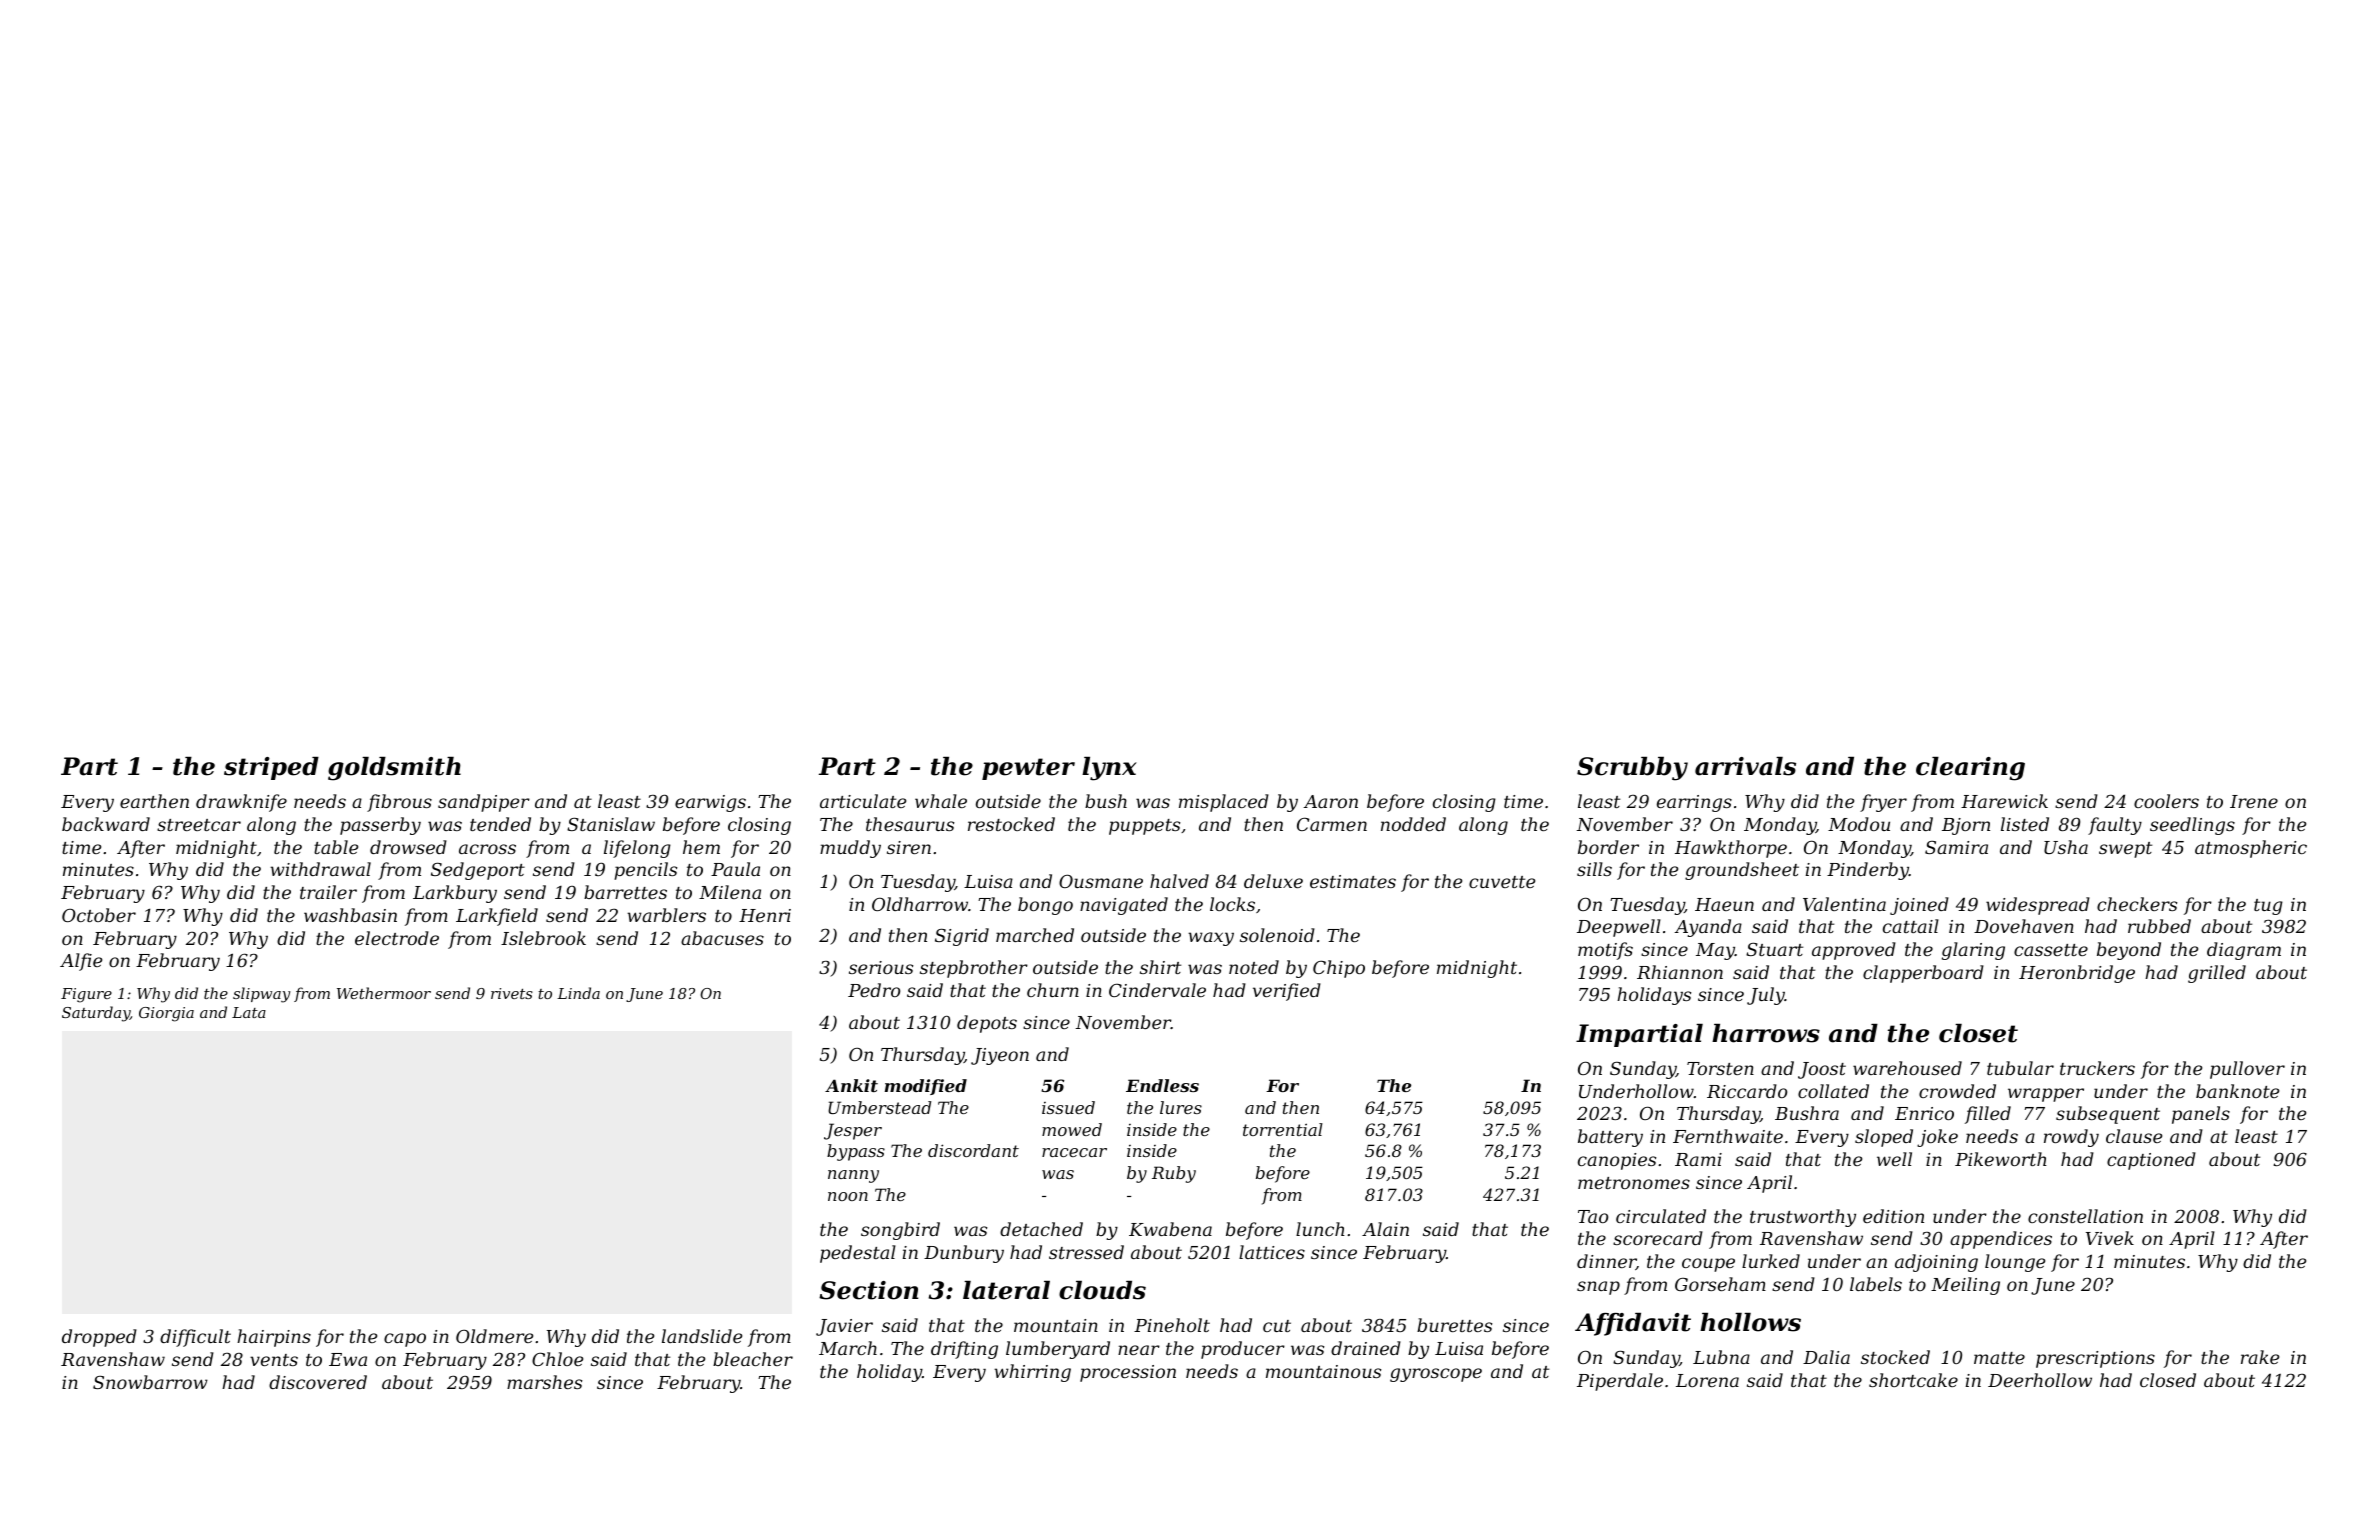 The width and height of the image is (2369, 1533). I want to click on Alfie, so click(81, 962).
